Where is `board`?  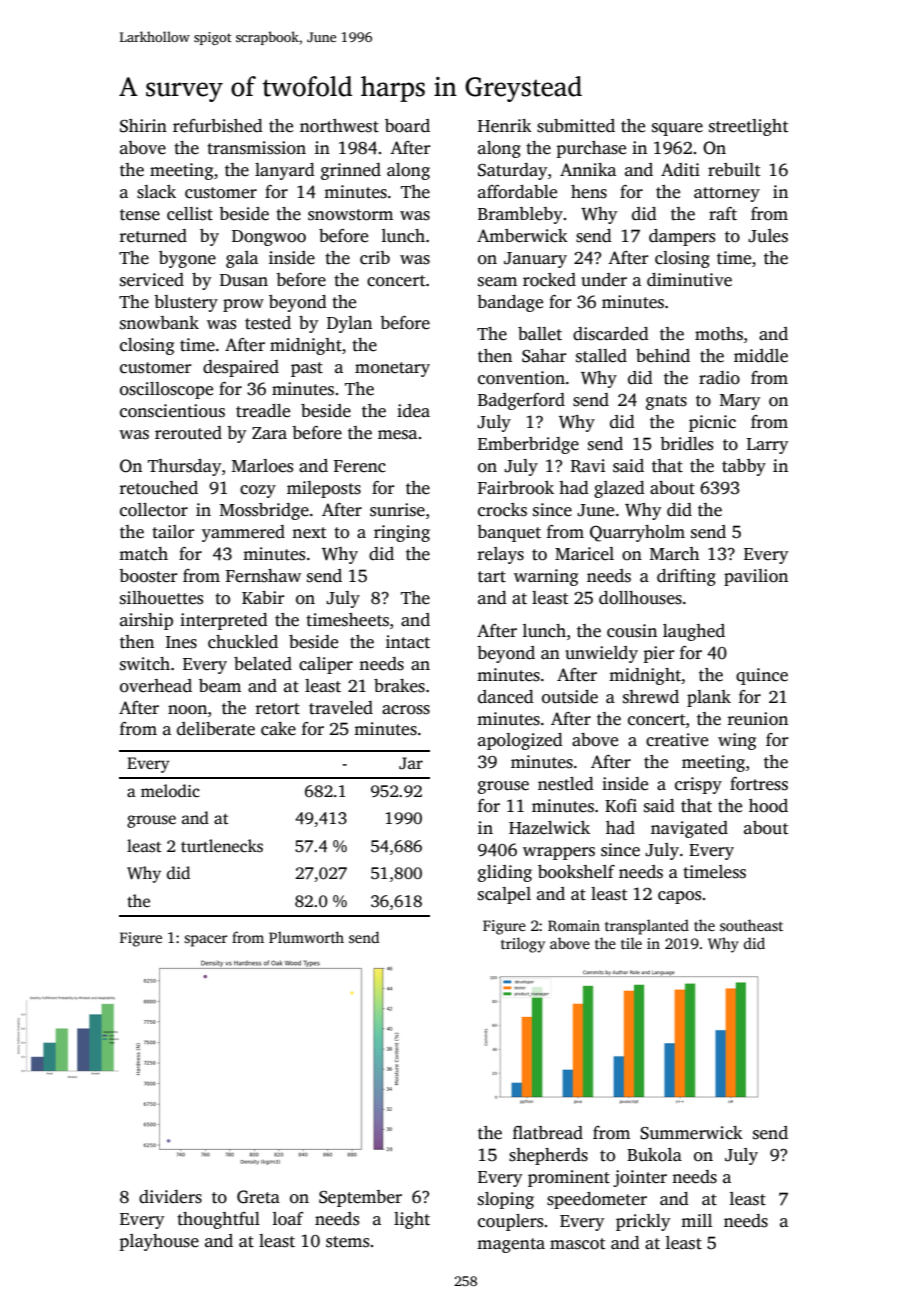
board is located at coordinates (407, 126).
